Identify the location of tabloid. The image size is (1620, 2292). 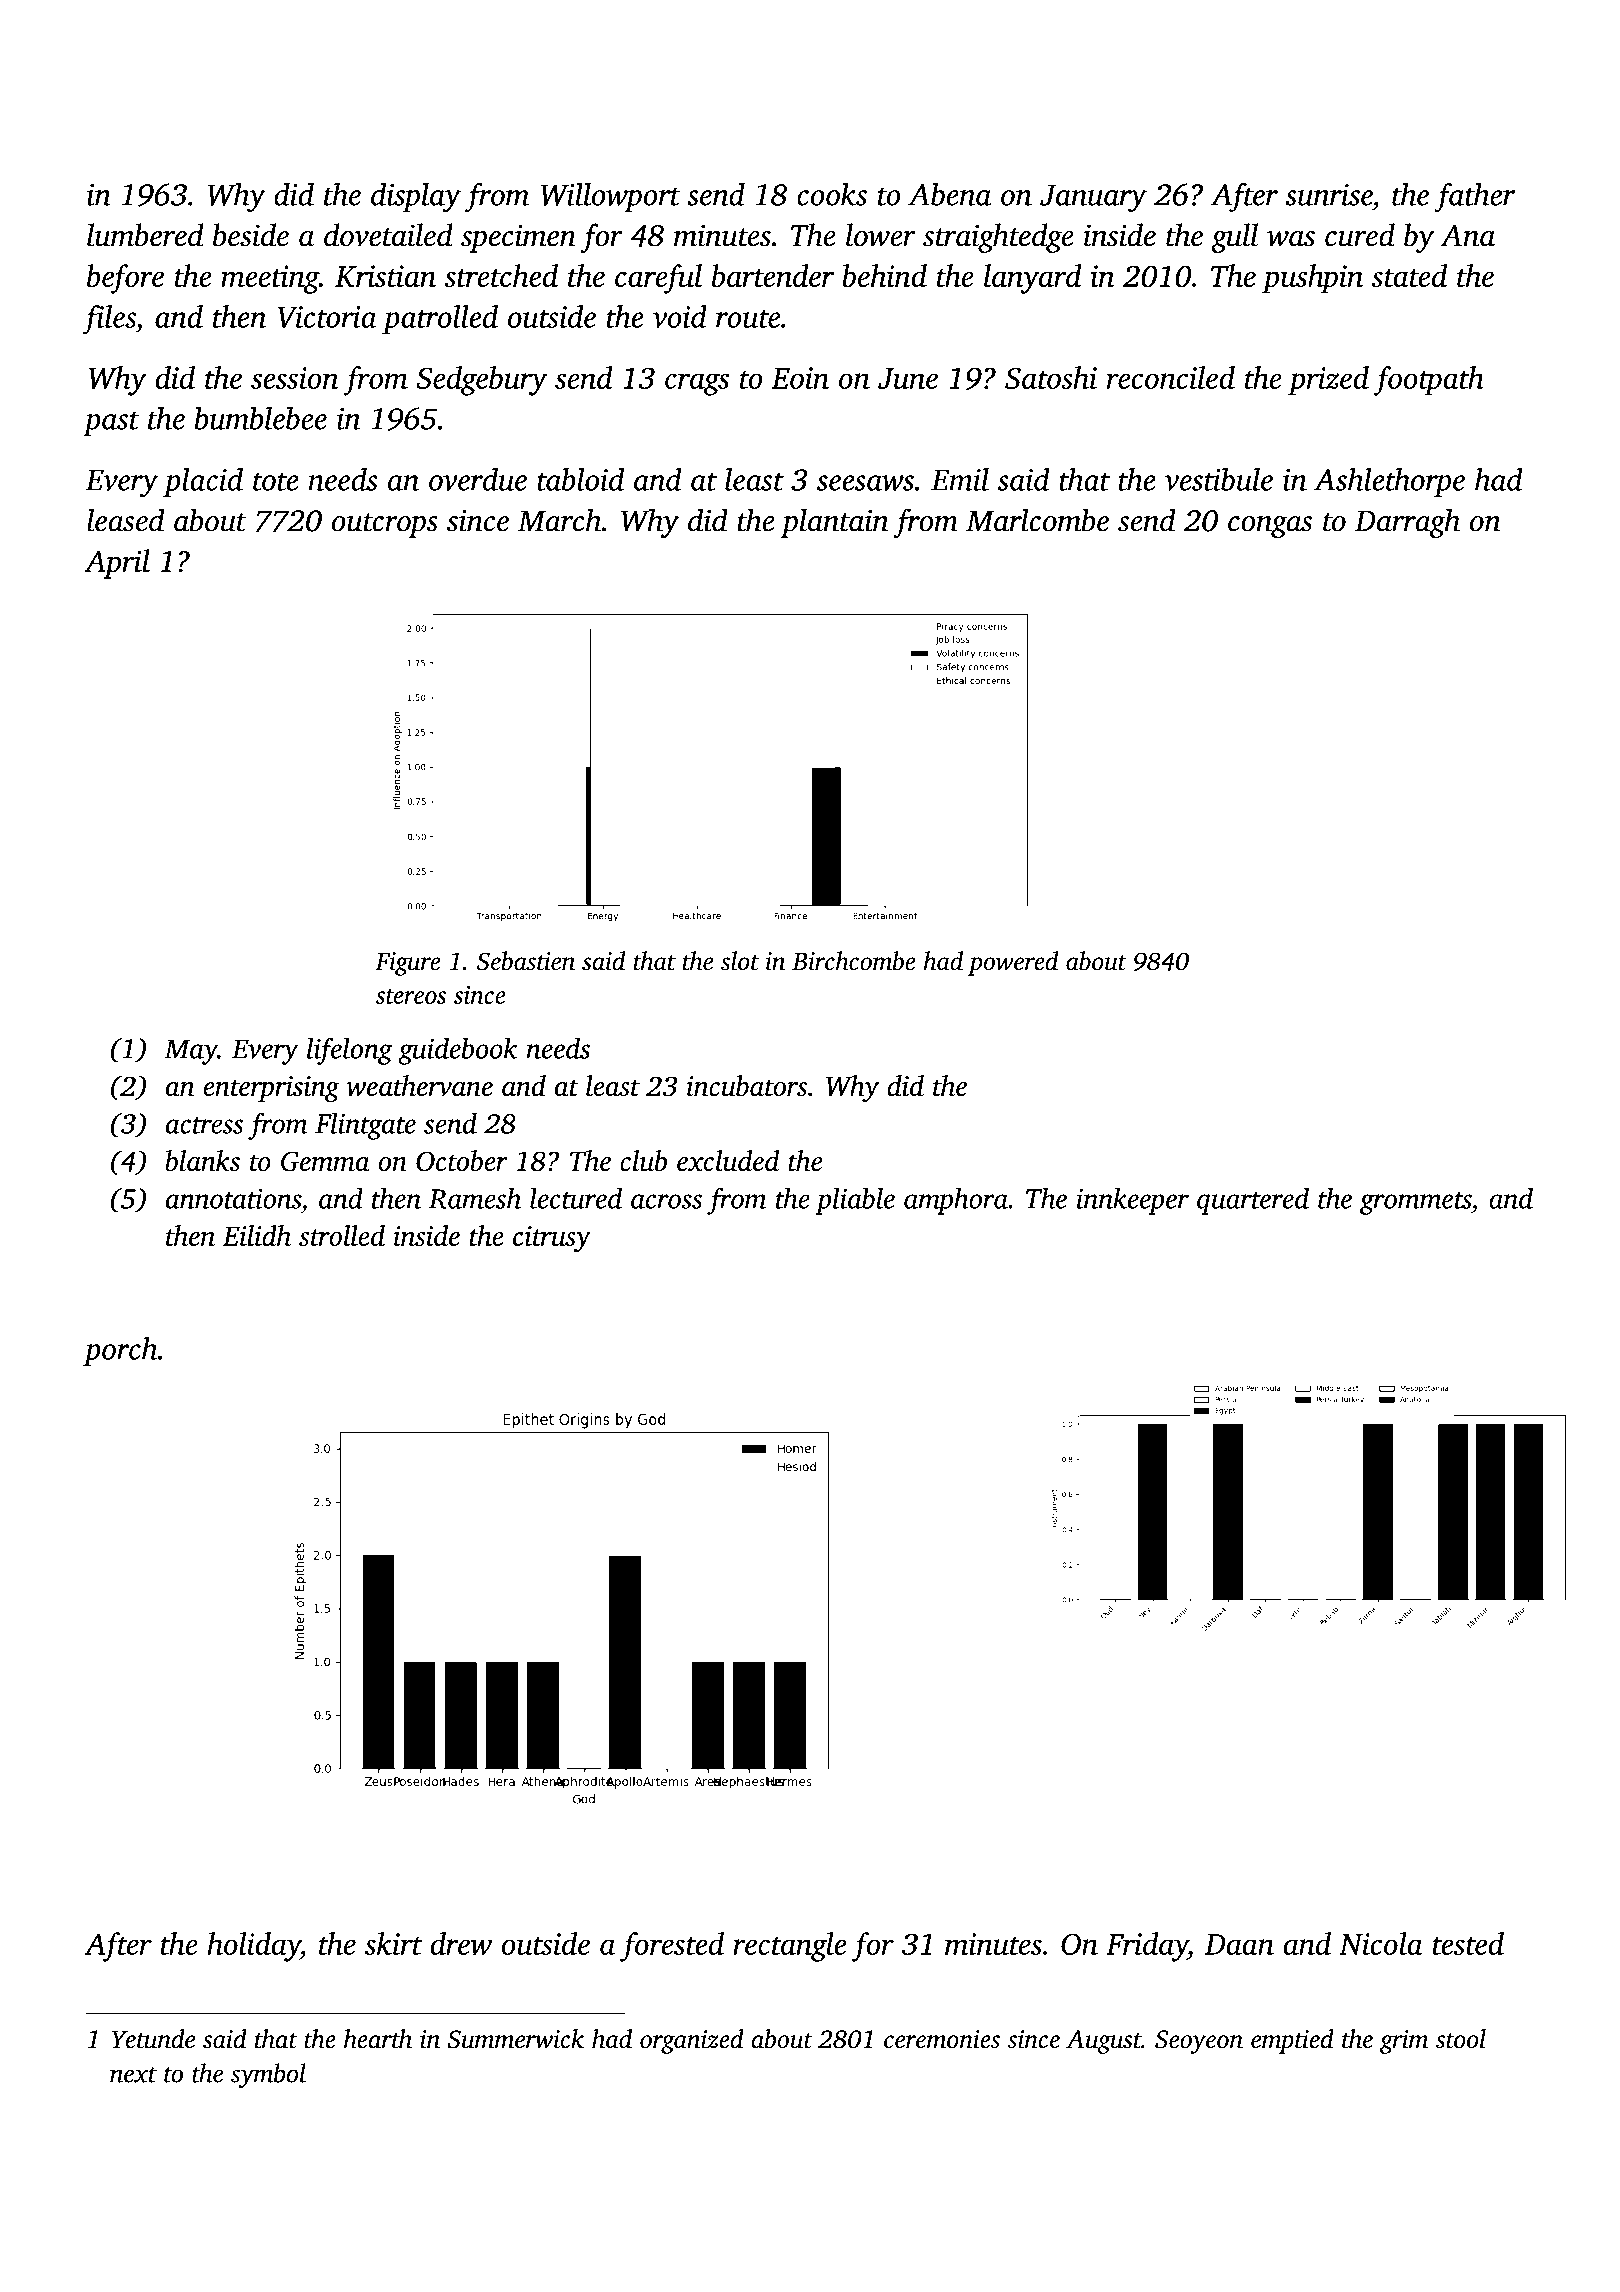
(580, 479).
